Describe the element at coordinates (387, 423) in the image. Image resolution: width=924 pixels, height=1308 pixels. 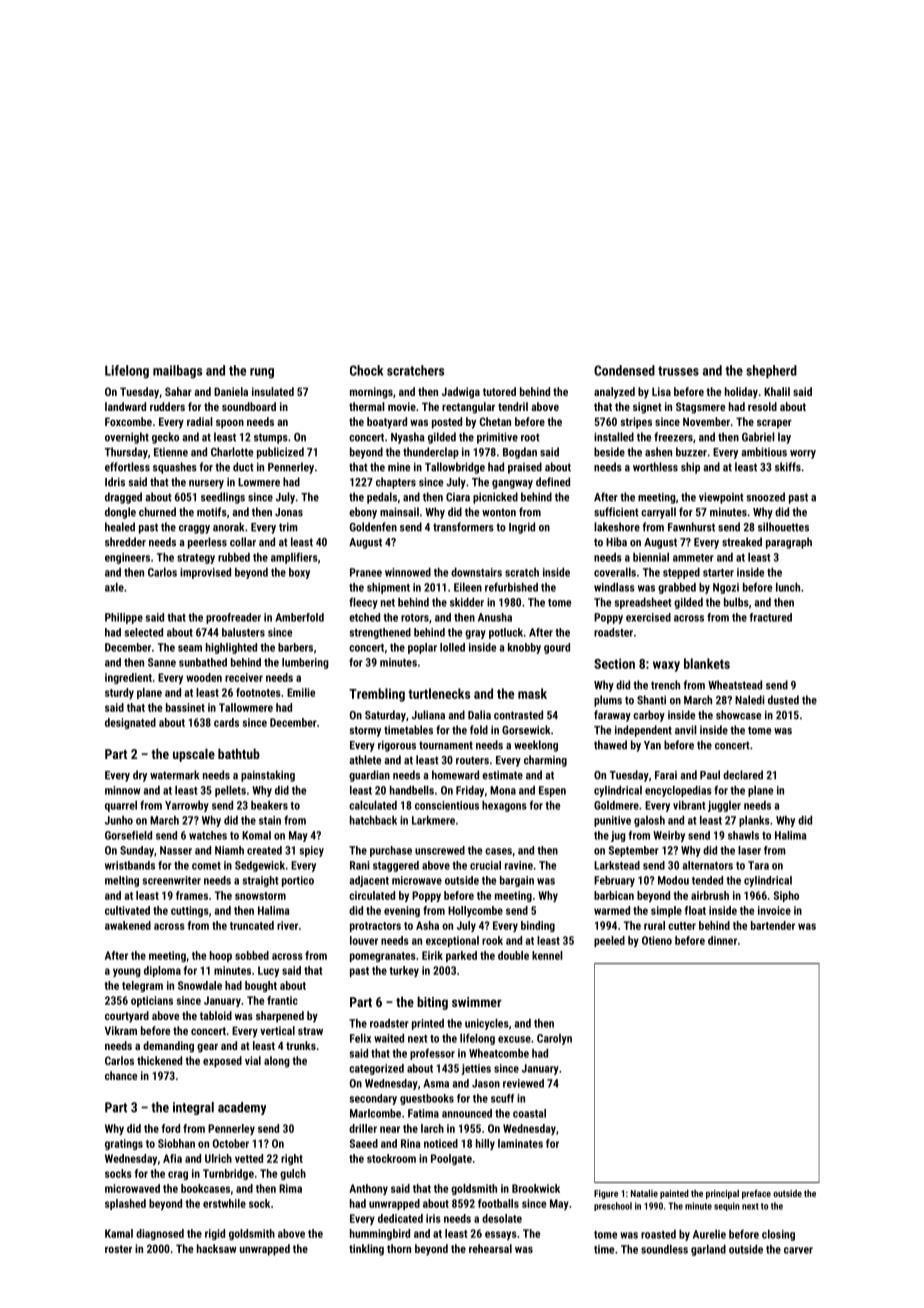
I see `boatyard` at that location.
